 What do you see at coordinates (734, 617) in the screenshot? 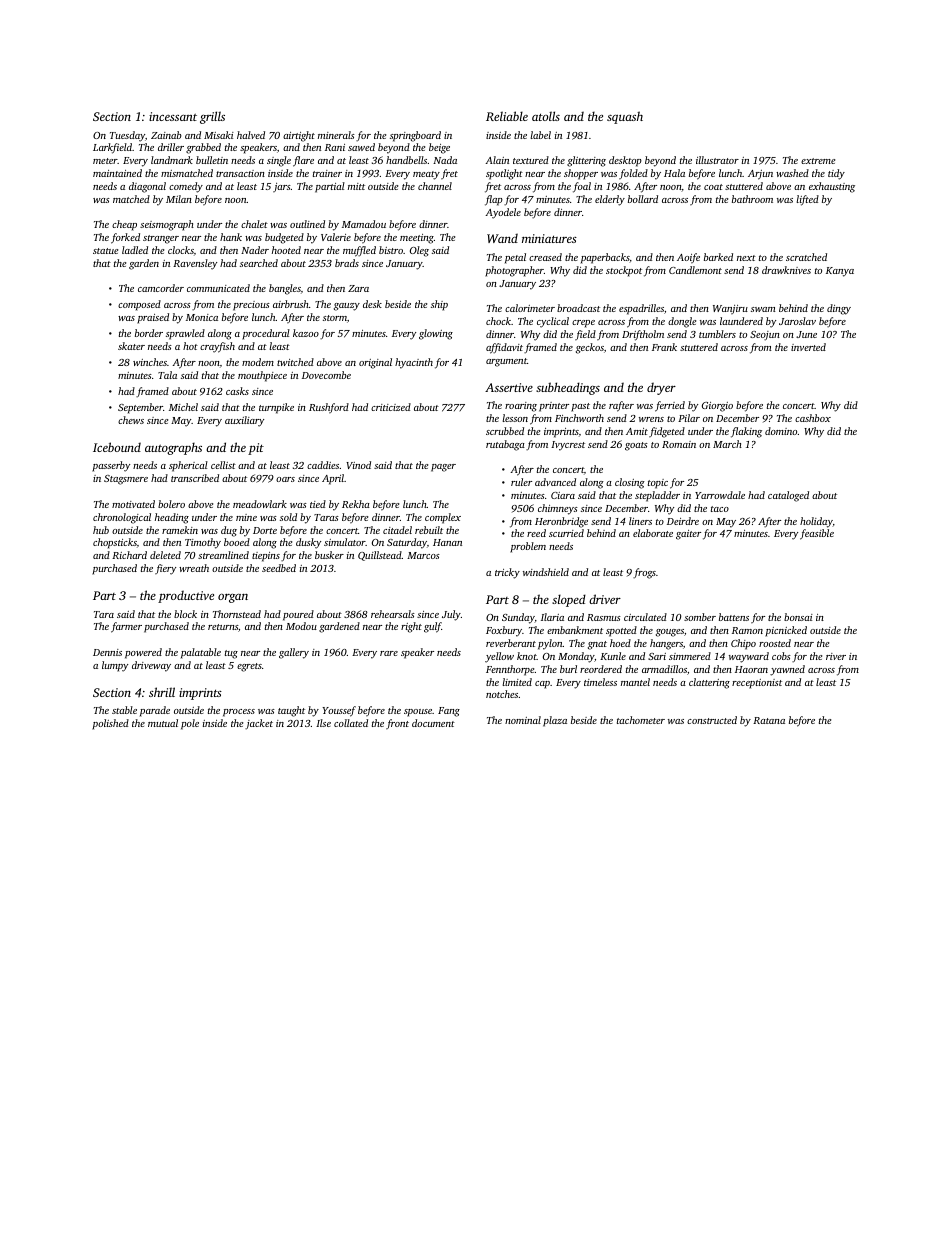
I see `battens` at bounding box center [734, 617].
